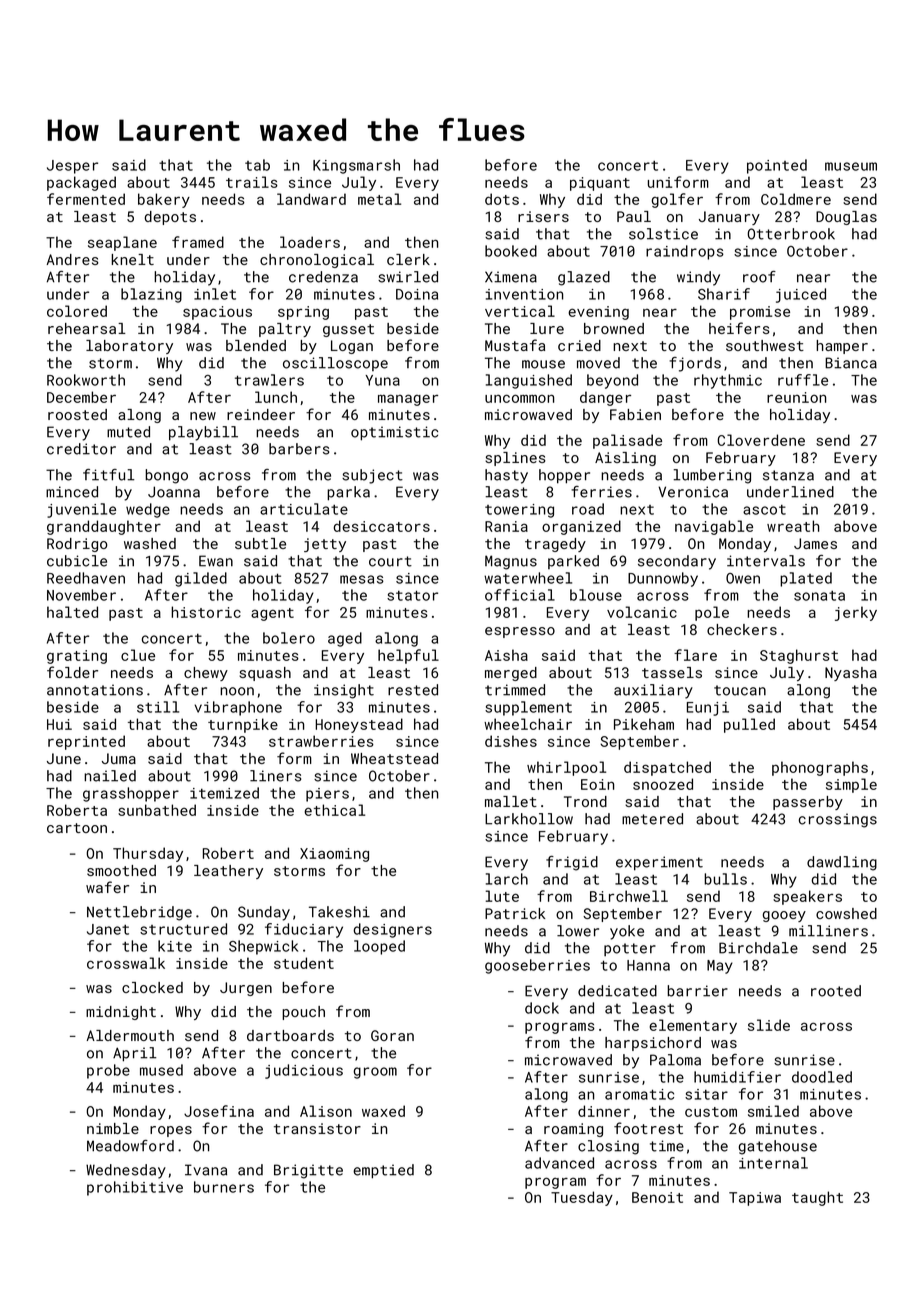 This document has width=924, height=1314. Describe the element at coordinates (129, 347) in the document. I see `laboratory` at that location.
